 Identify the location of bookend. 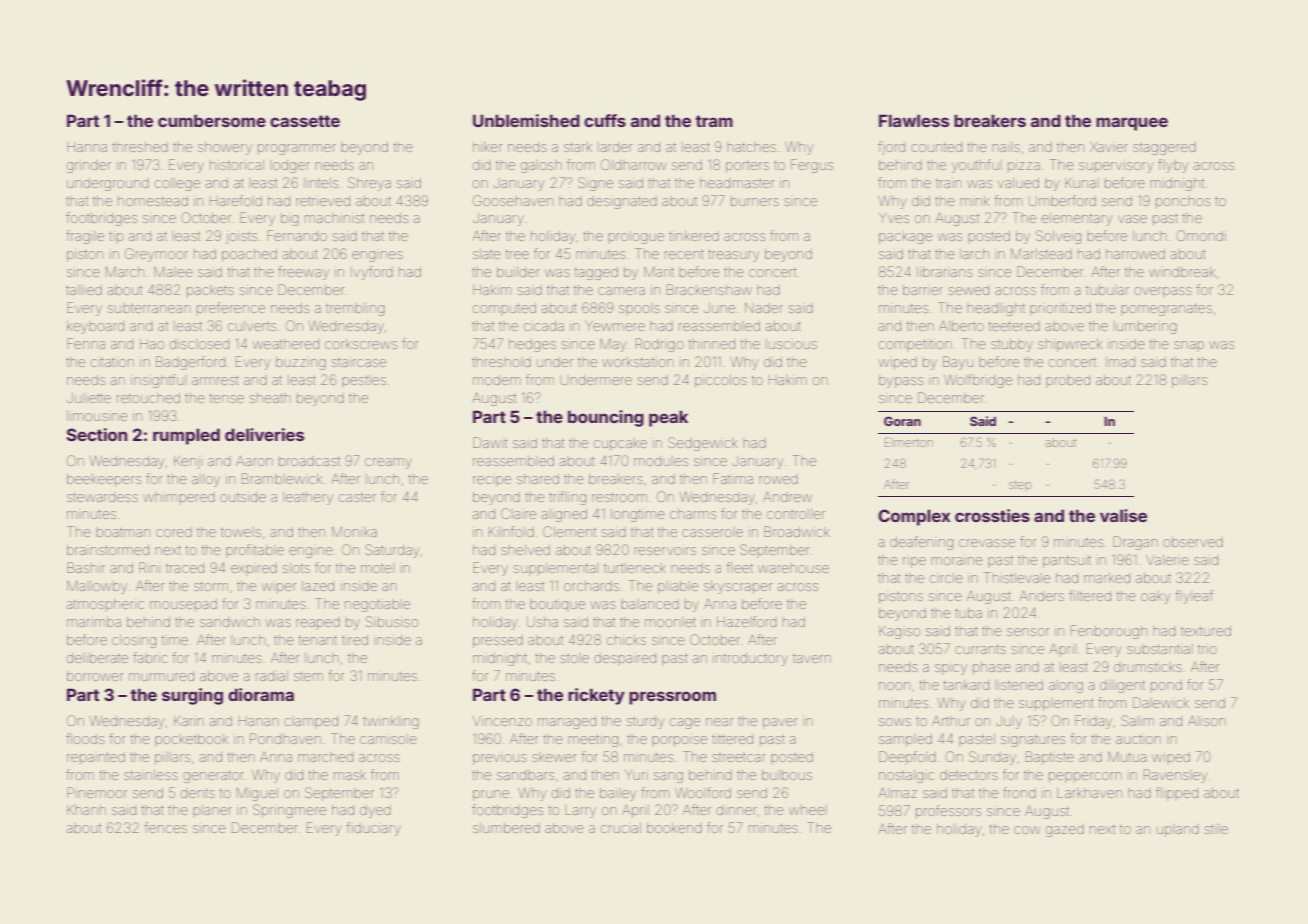
(674, 828).
